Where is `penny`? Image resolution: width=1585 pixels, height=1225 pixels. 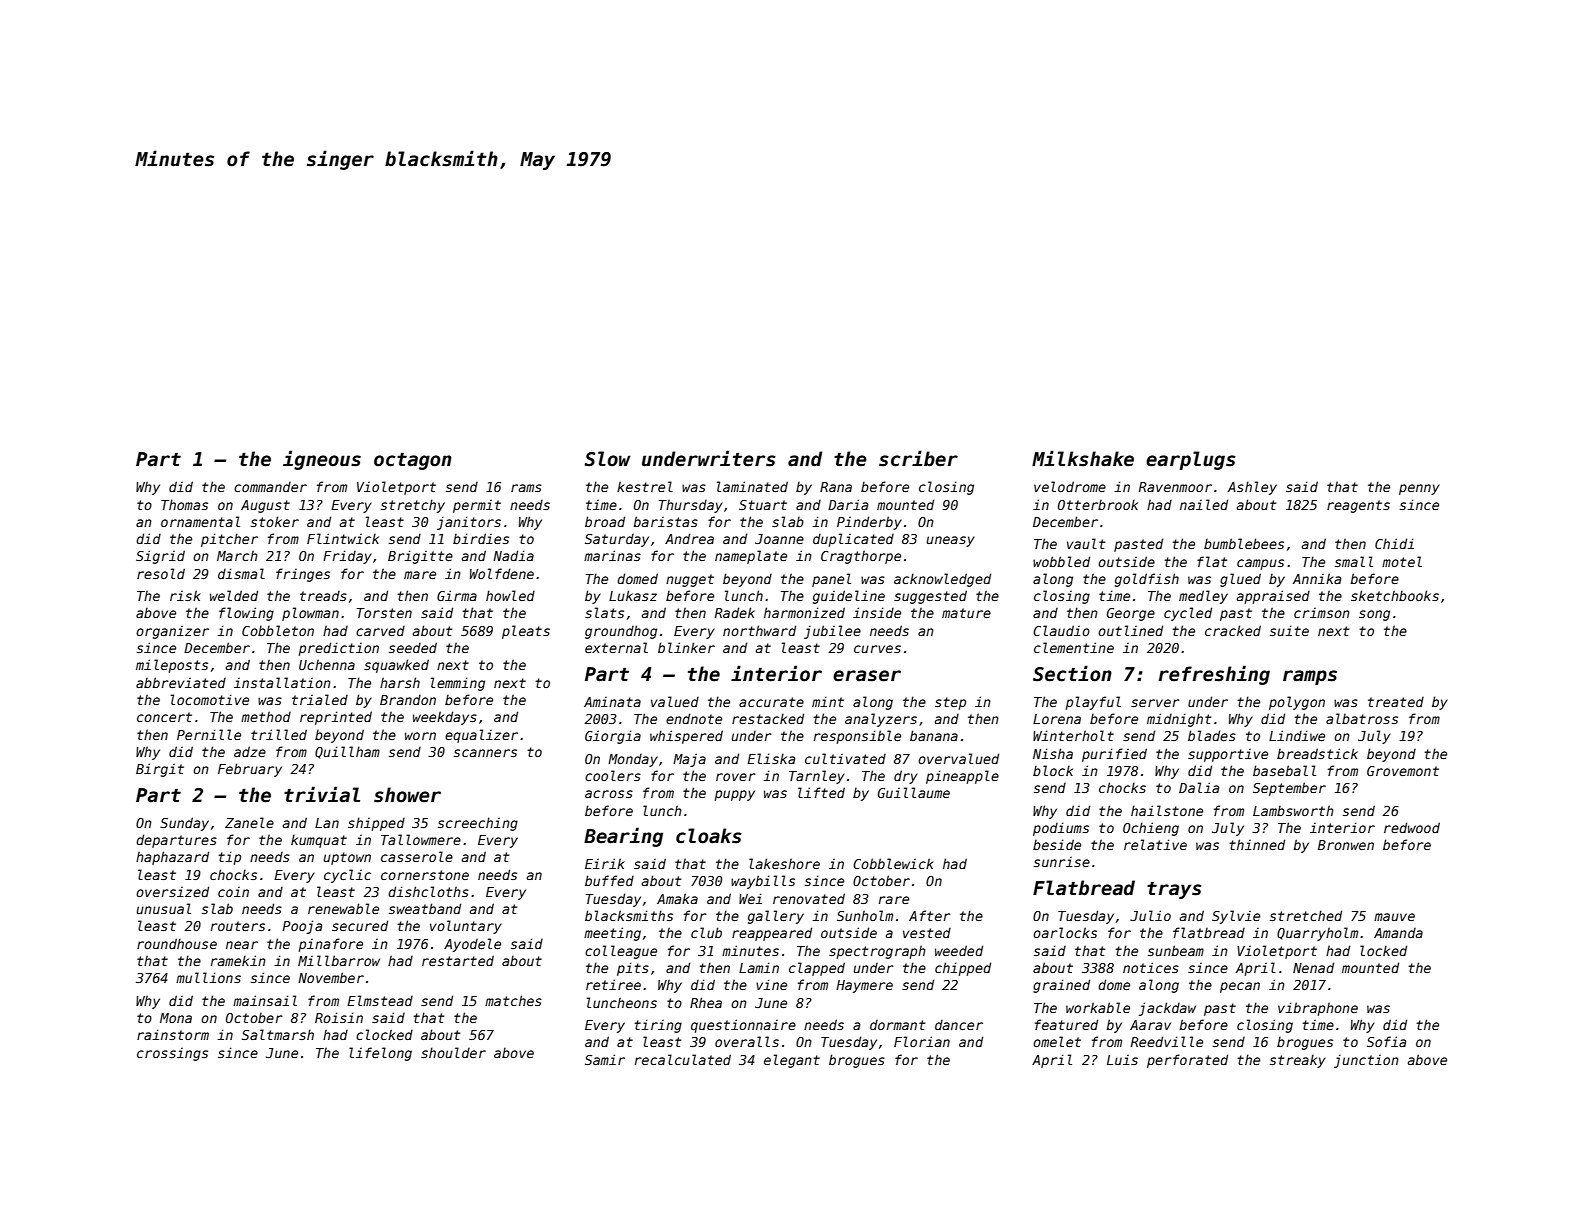 penny is located at coordinates (1419, 489).
